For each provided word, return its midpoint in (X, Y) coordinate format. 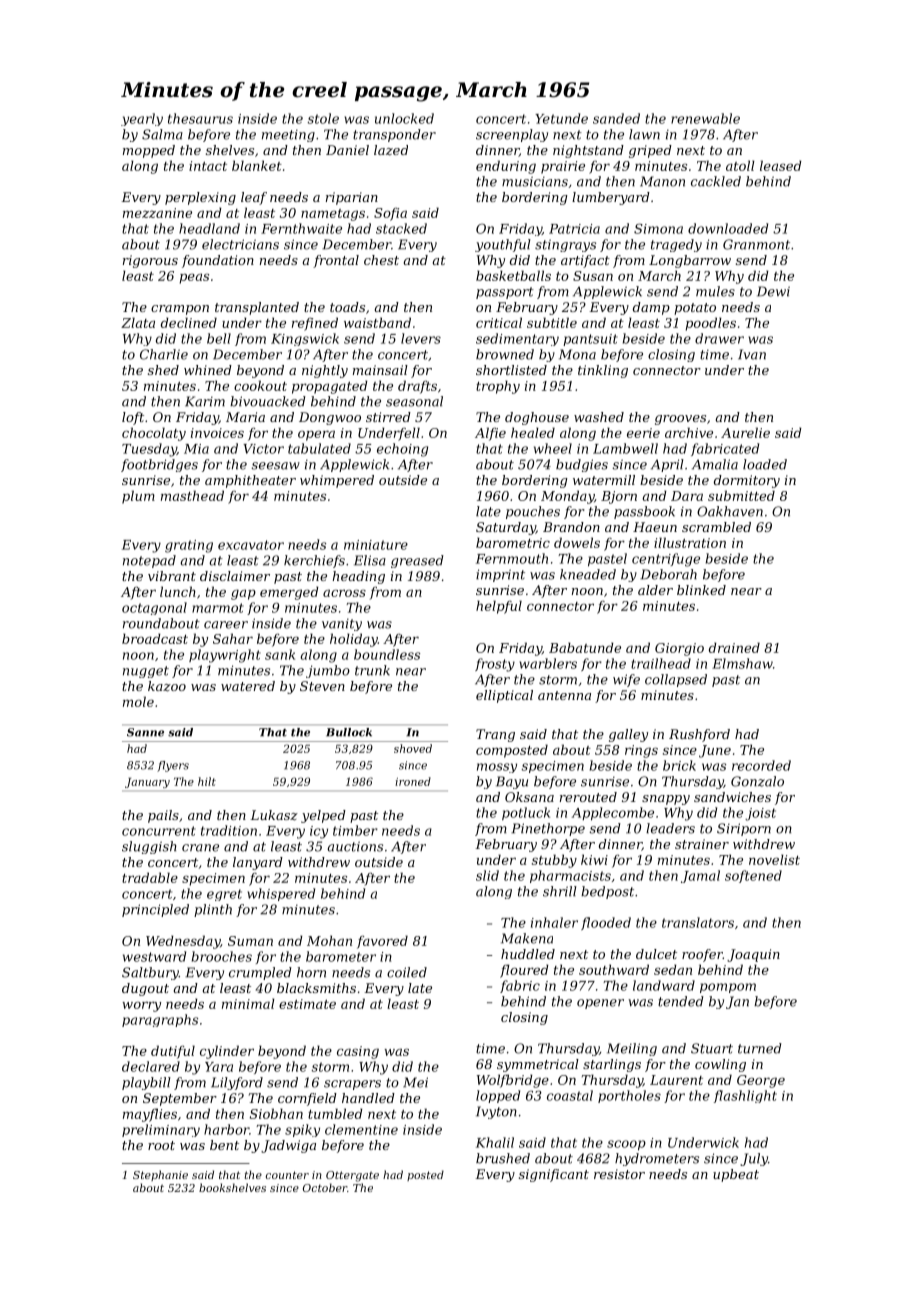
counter (287, 1175)
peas (194, 278)
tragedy (676, 245)
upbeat (736, 1175)
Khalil (495, 1142)
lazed (391, 150)
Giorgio (679, 649)
